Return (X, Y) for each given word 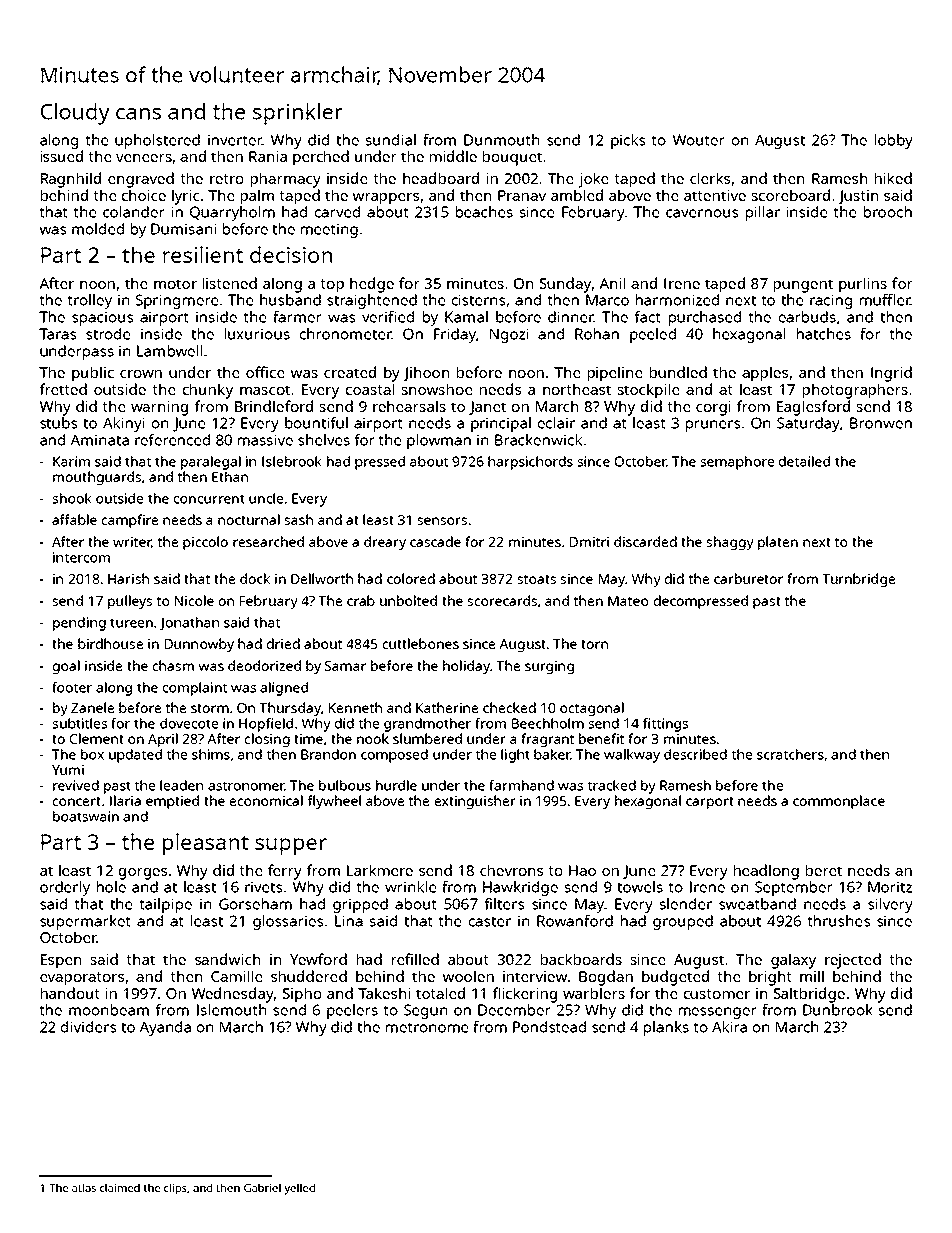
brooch (888, 212)
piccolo (205, 543)
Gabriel (262, 1187)
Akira (729, 1027)
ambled (577, 195)
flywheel (334, 802)
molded (98, 229)
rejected (853, 961)
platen (778, 543)
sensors (442, 521)
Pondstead (549, 1027)
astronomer (246, 786)
